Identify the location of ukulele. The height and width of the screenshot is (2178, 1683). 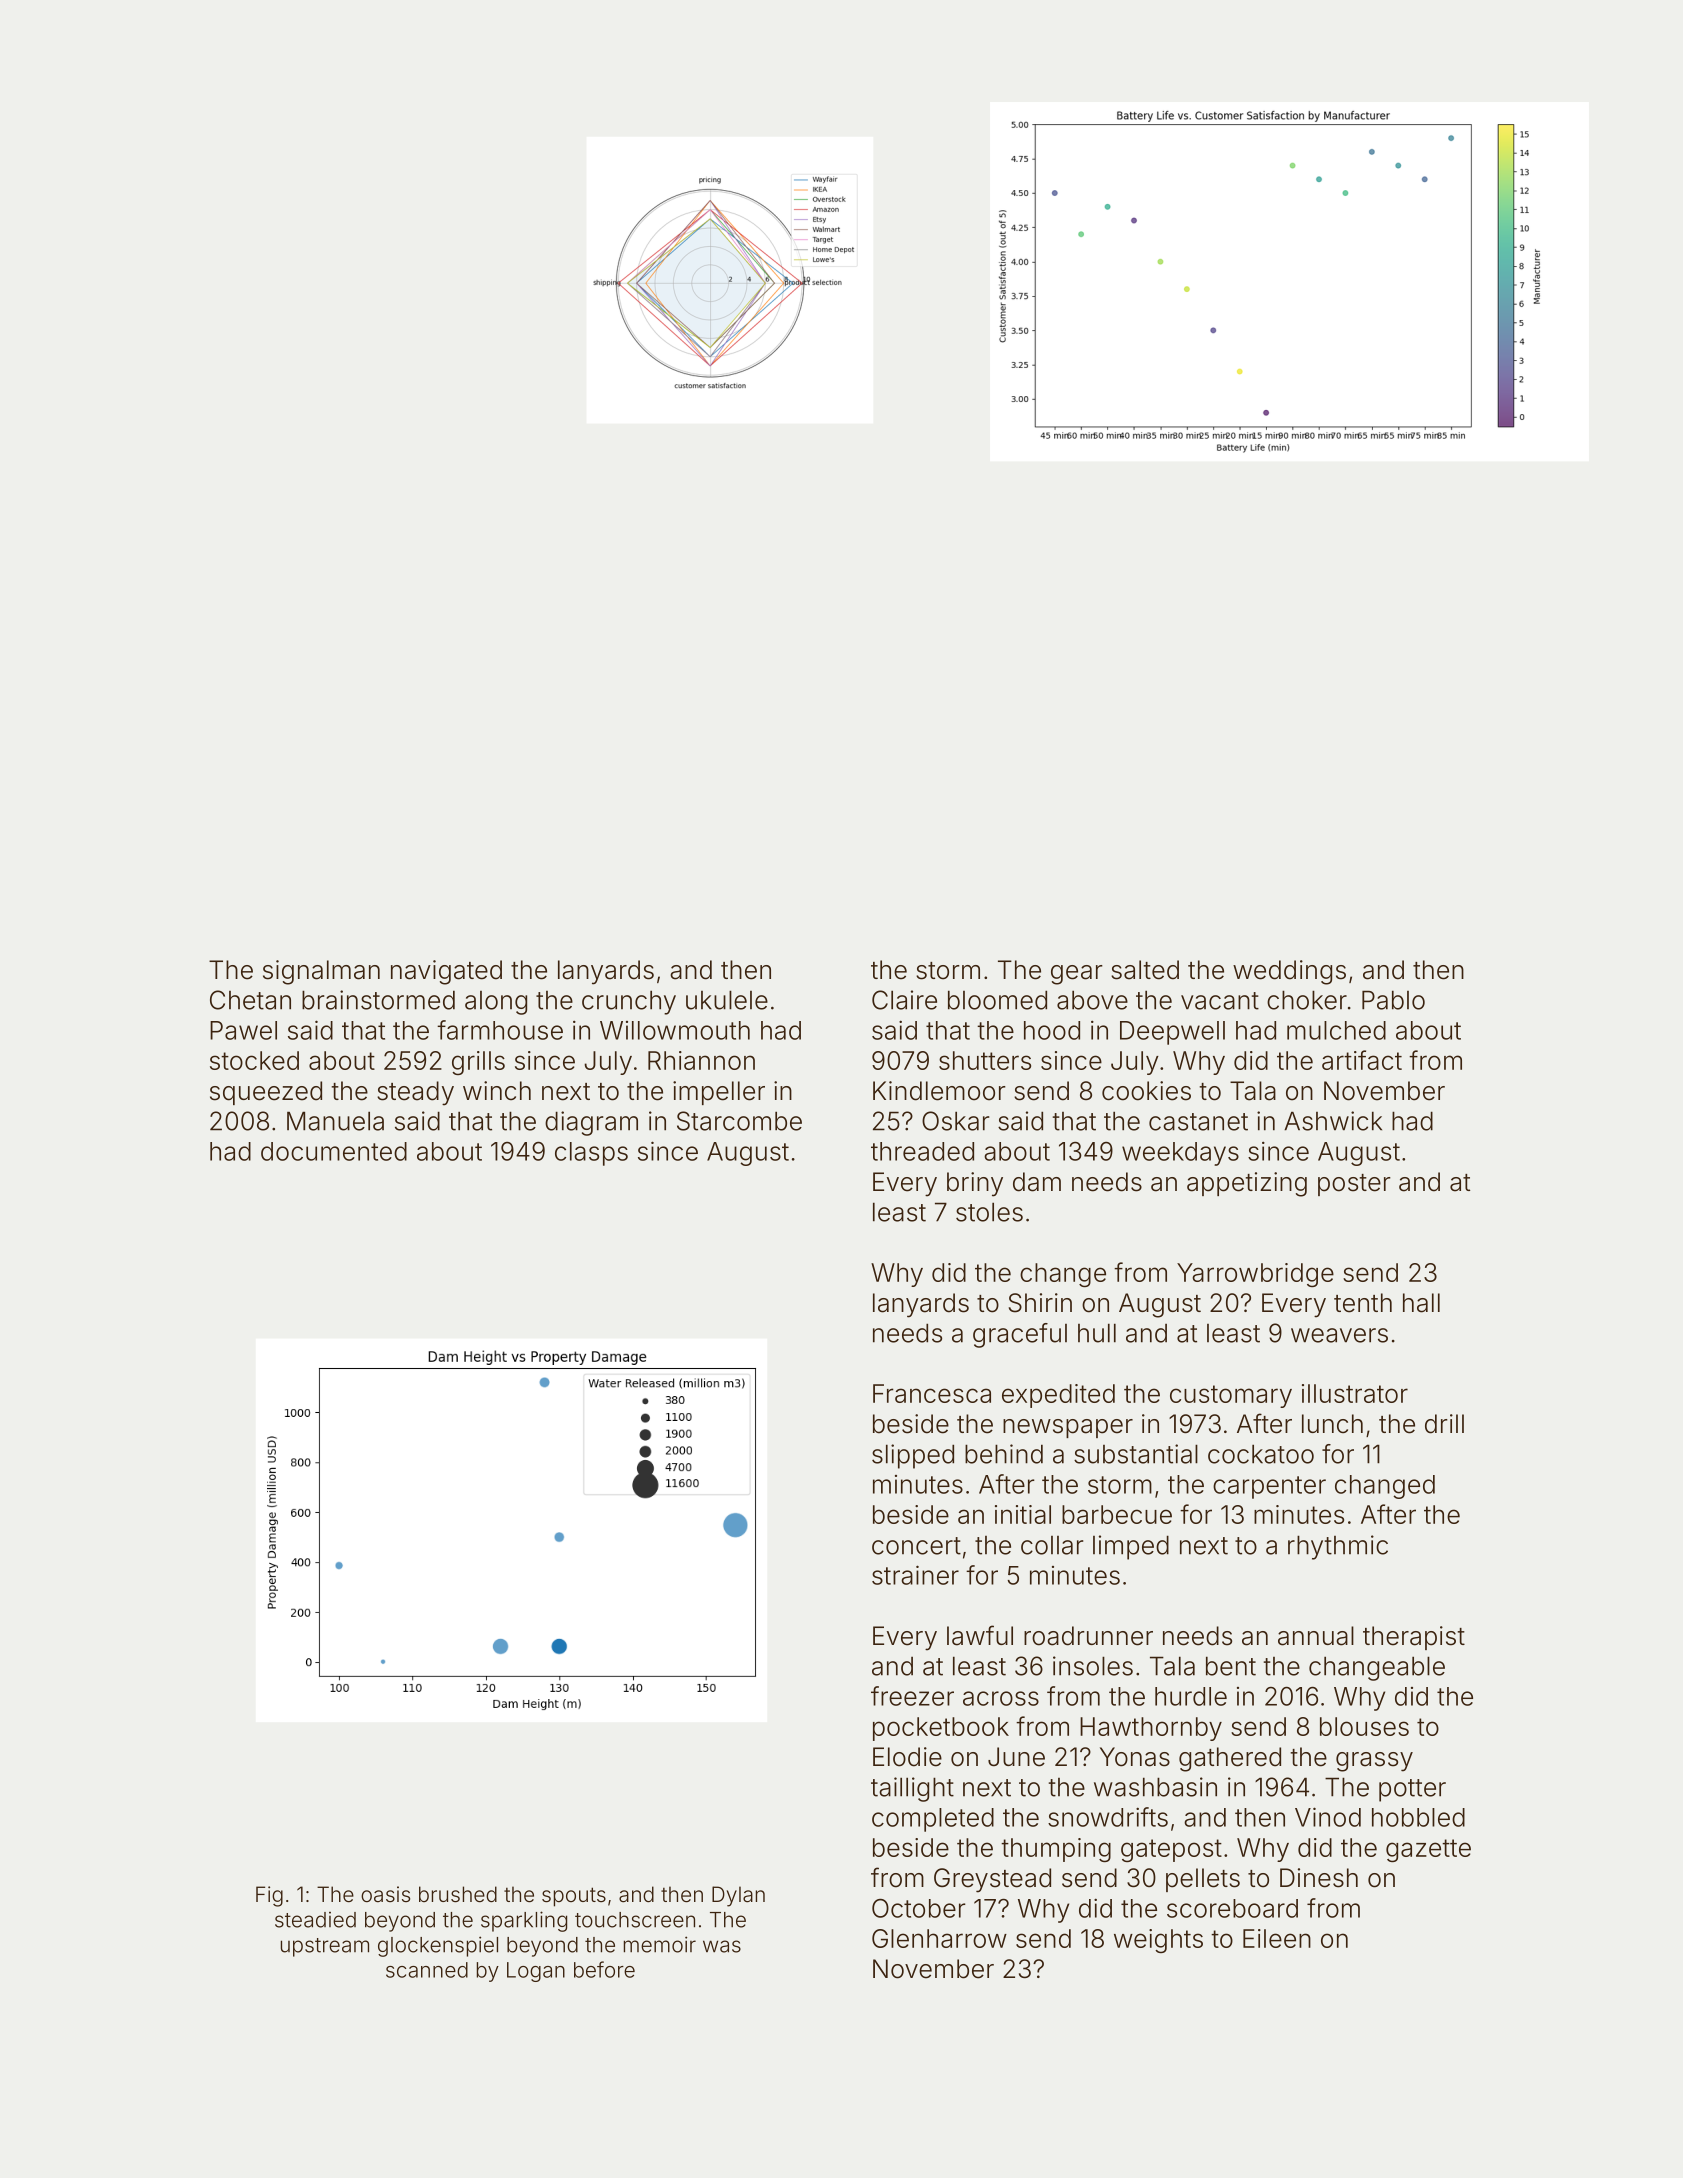
(727, 1000).
